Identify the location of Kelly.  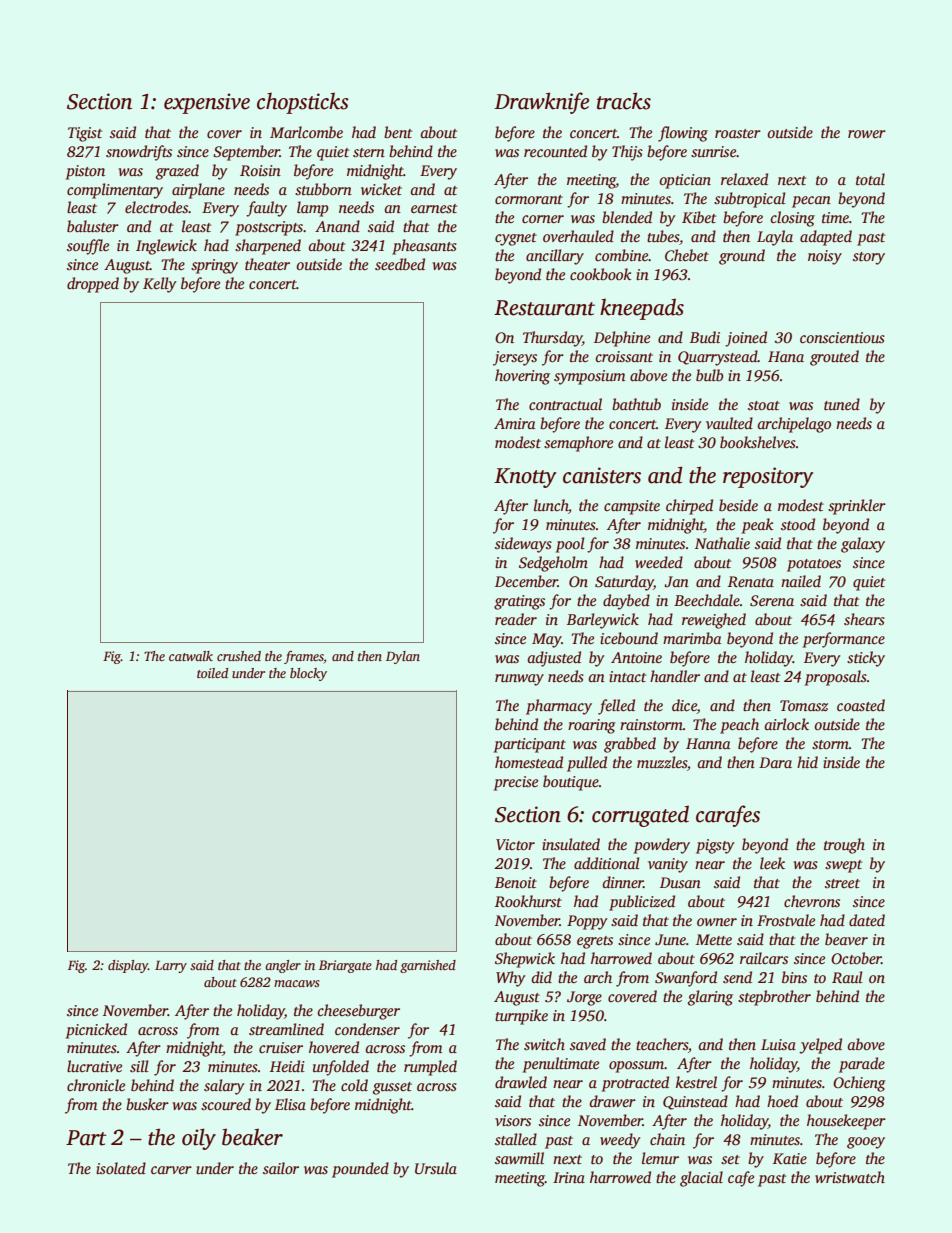
(160, 285).
